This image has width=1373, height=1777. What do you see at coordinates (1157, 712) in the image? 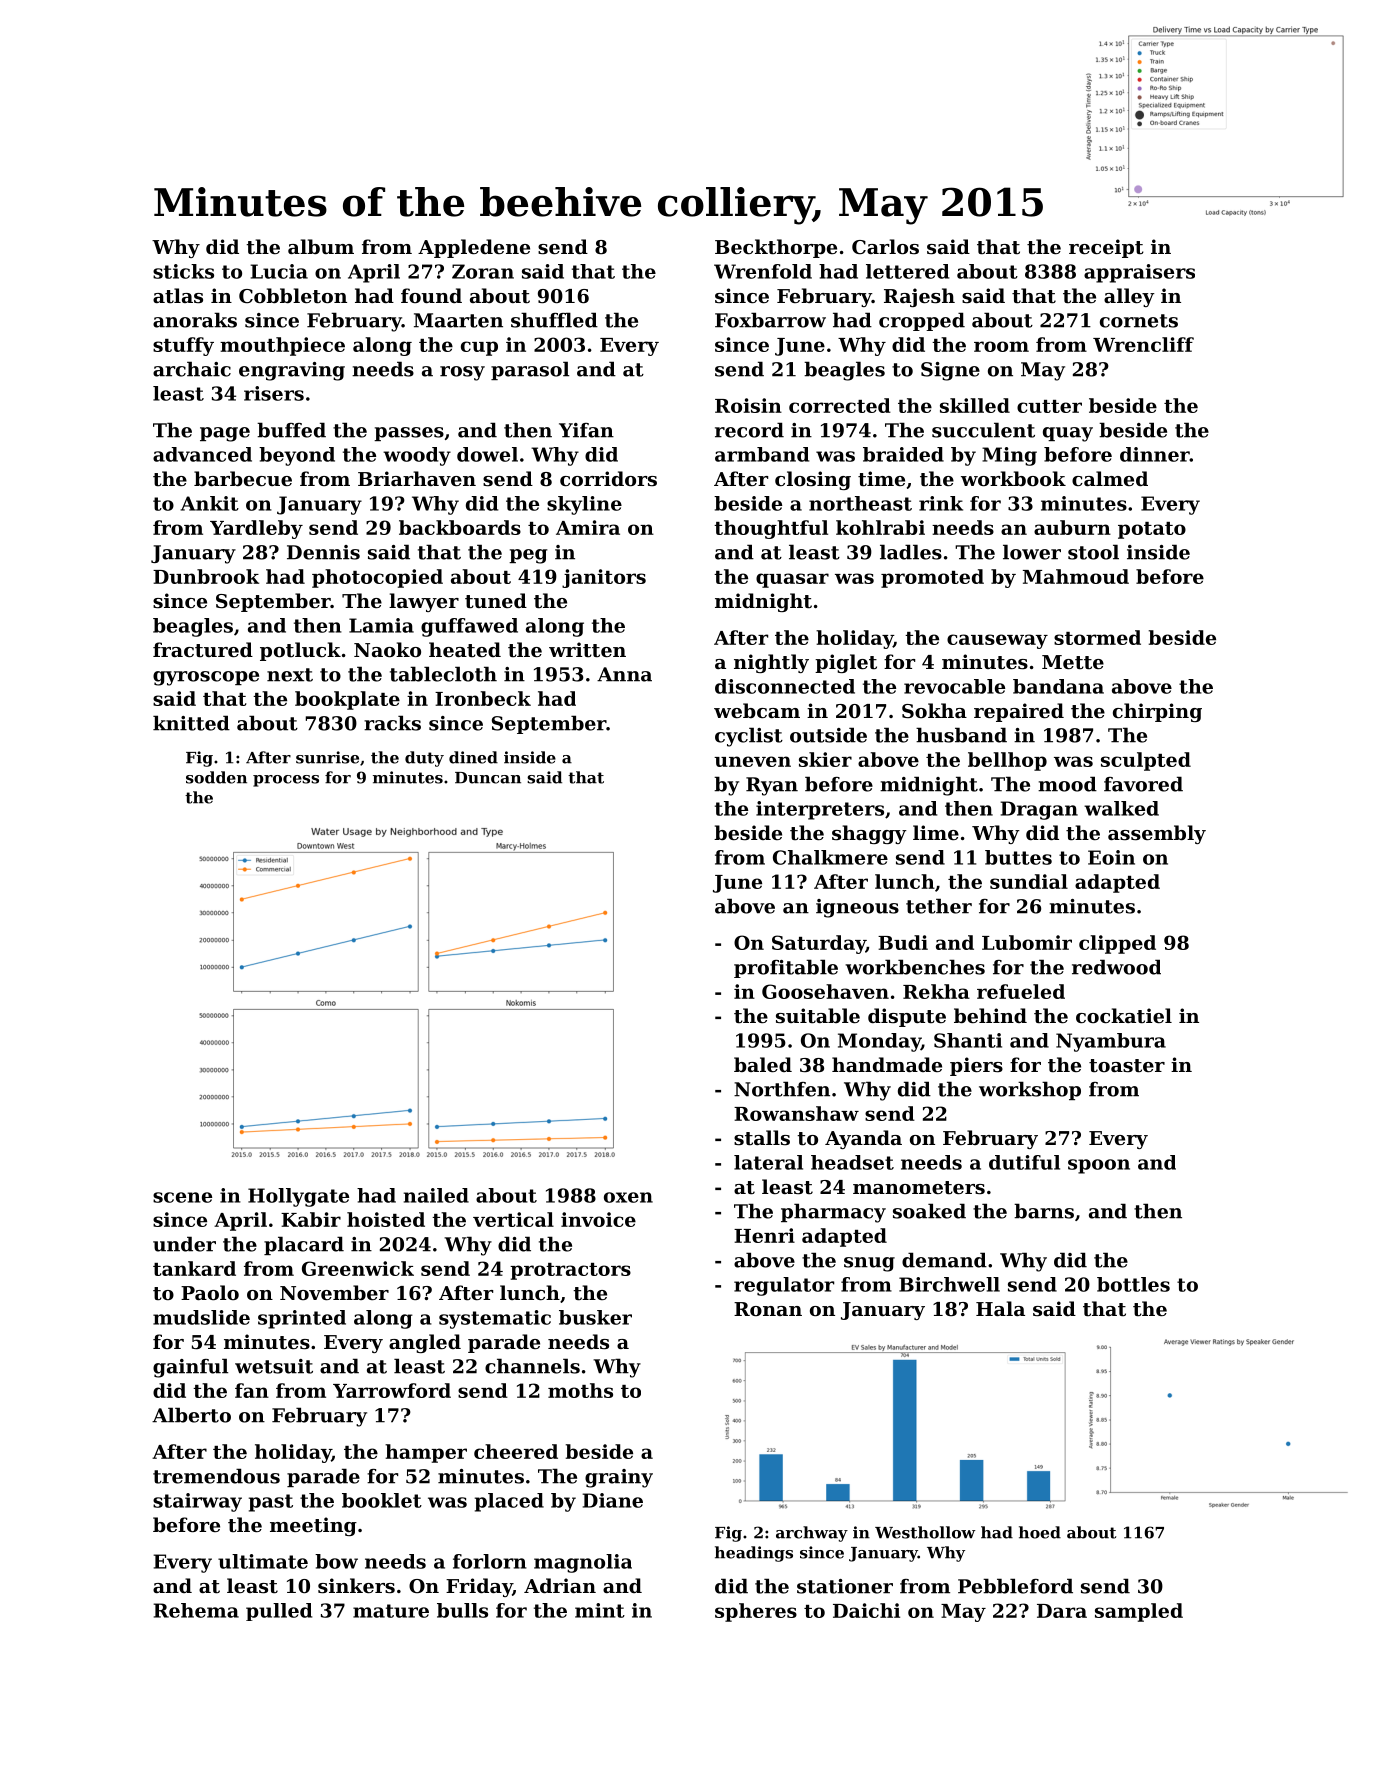
I see `chirping` at bounding box center [1157, 712].
